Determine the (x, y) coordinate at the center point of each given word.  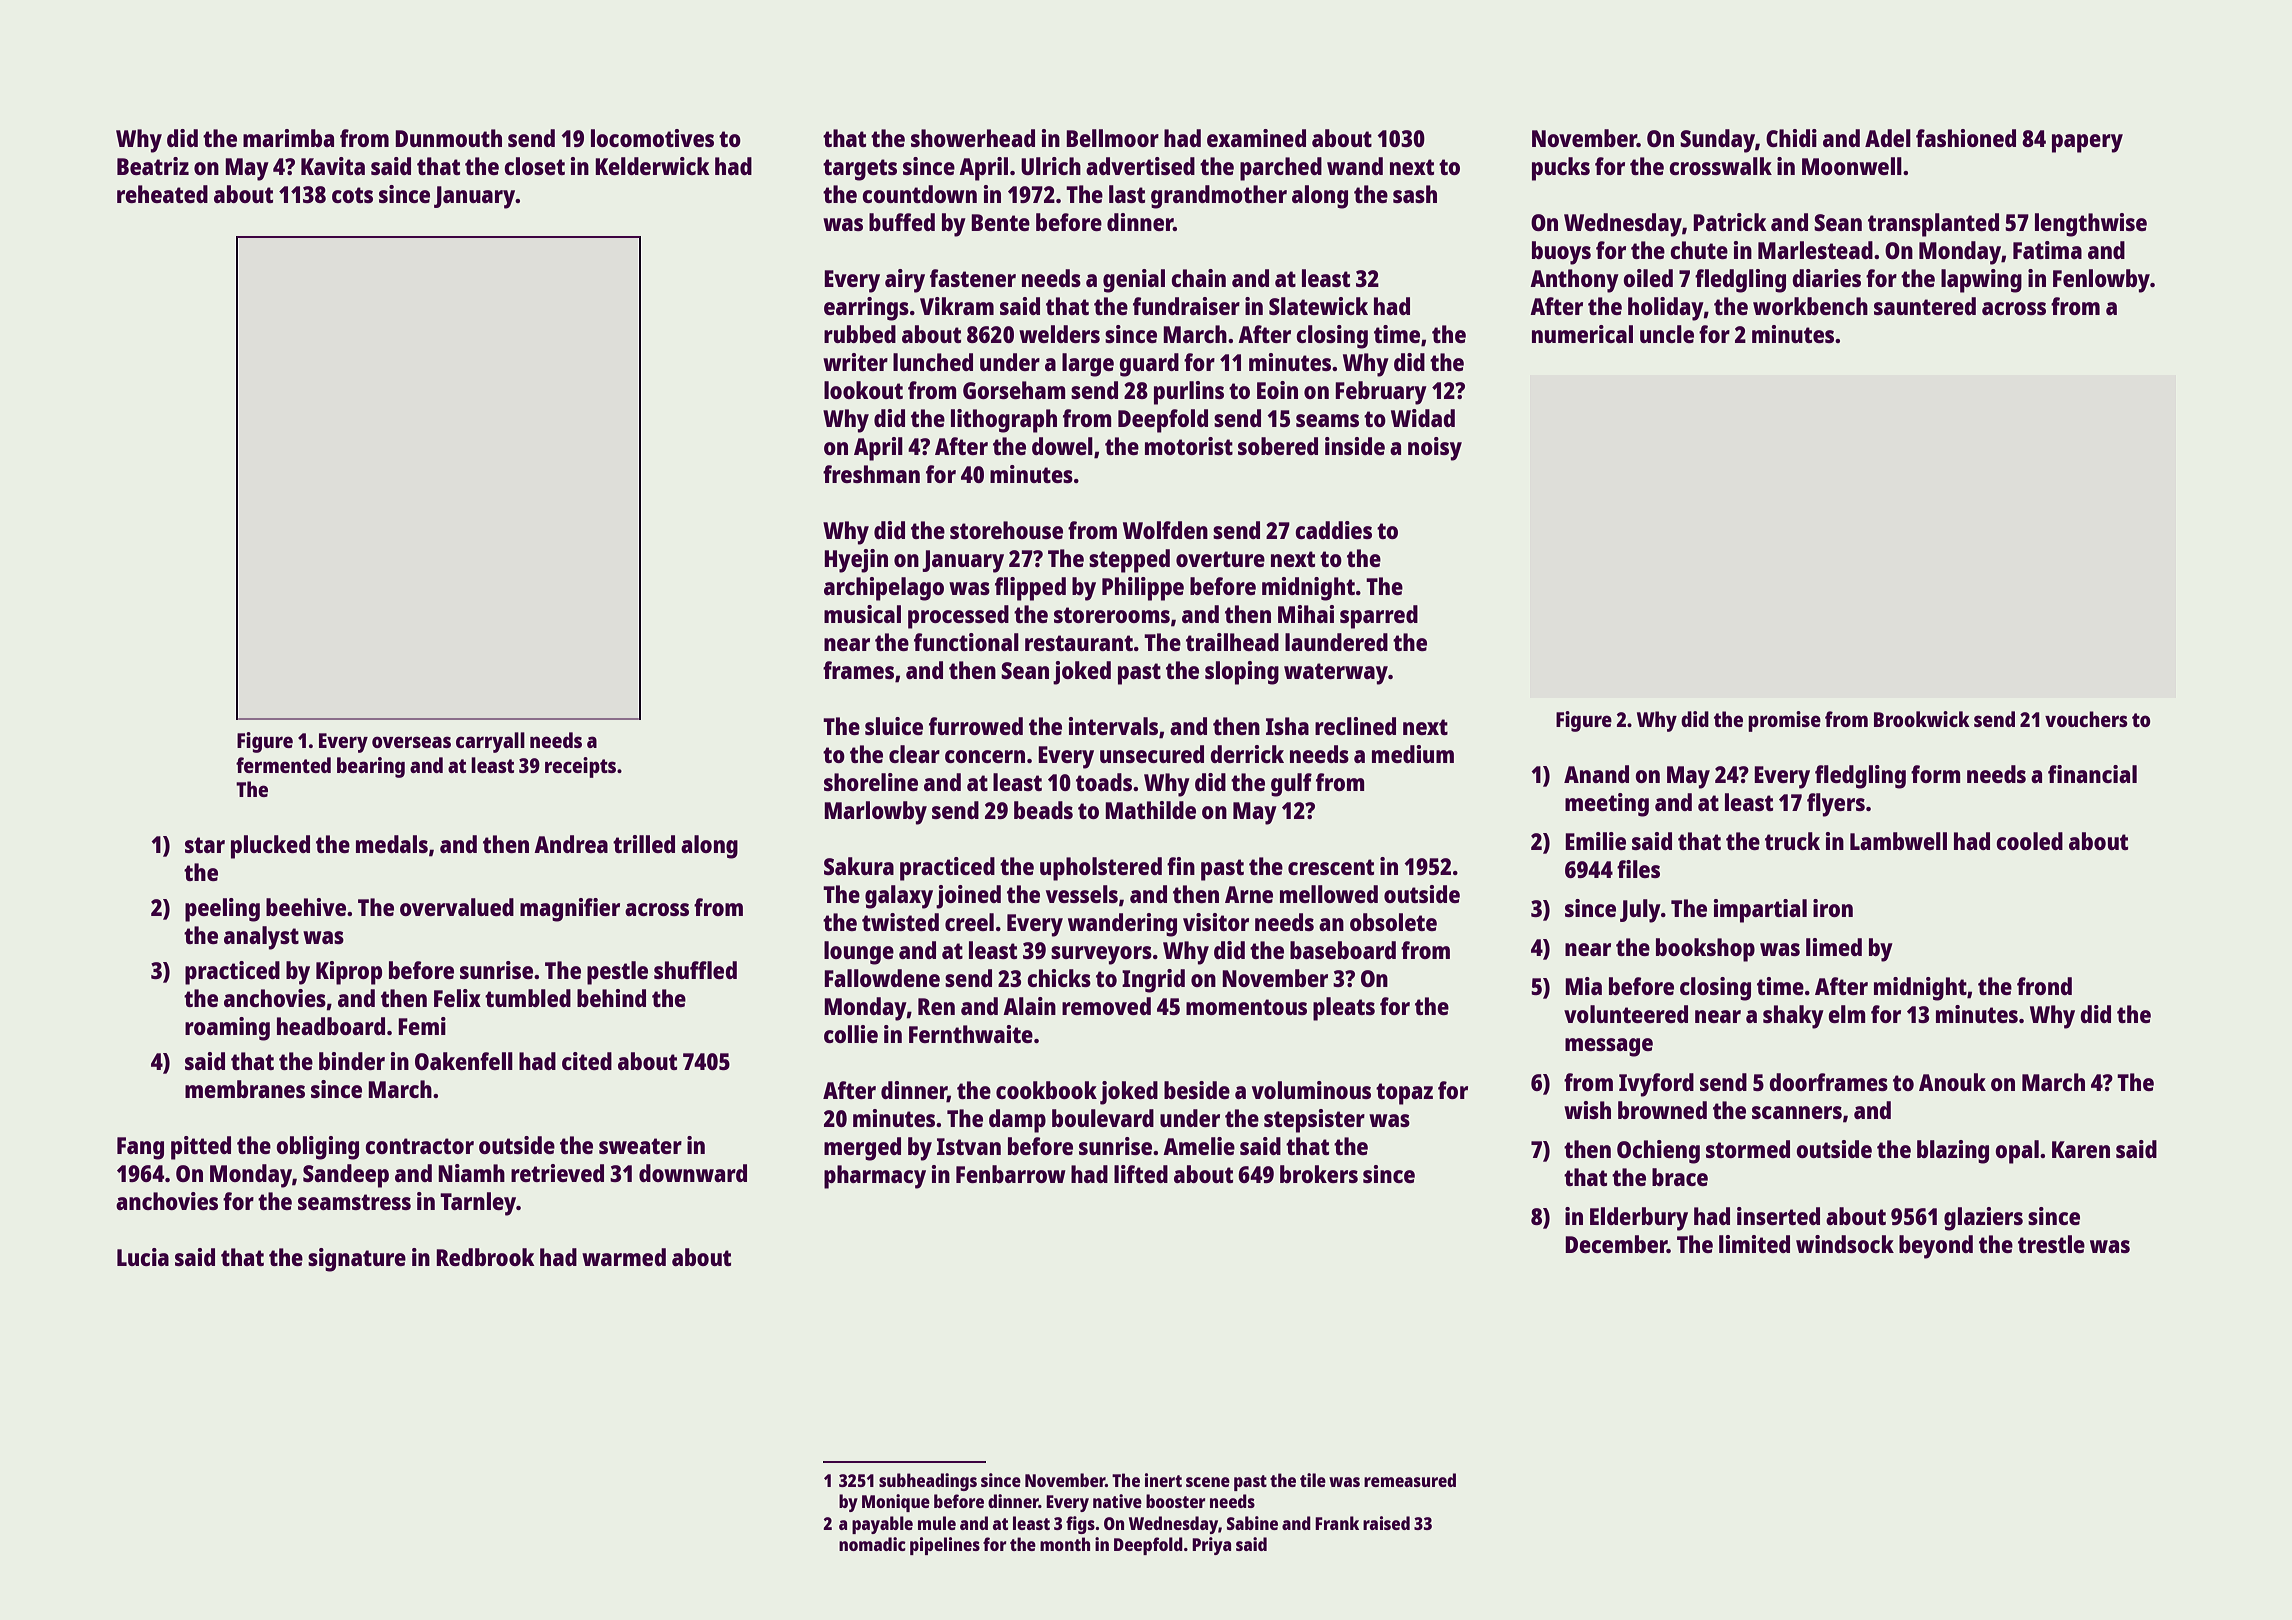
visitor (1216, 922)
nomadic (872, 1544)
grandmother (1219, 197)
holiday (1666, 309)
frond (2044, 986)
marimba (288, 138)
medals (392, 844)
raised (1386, 1523)
